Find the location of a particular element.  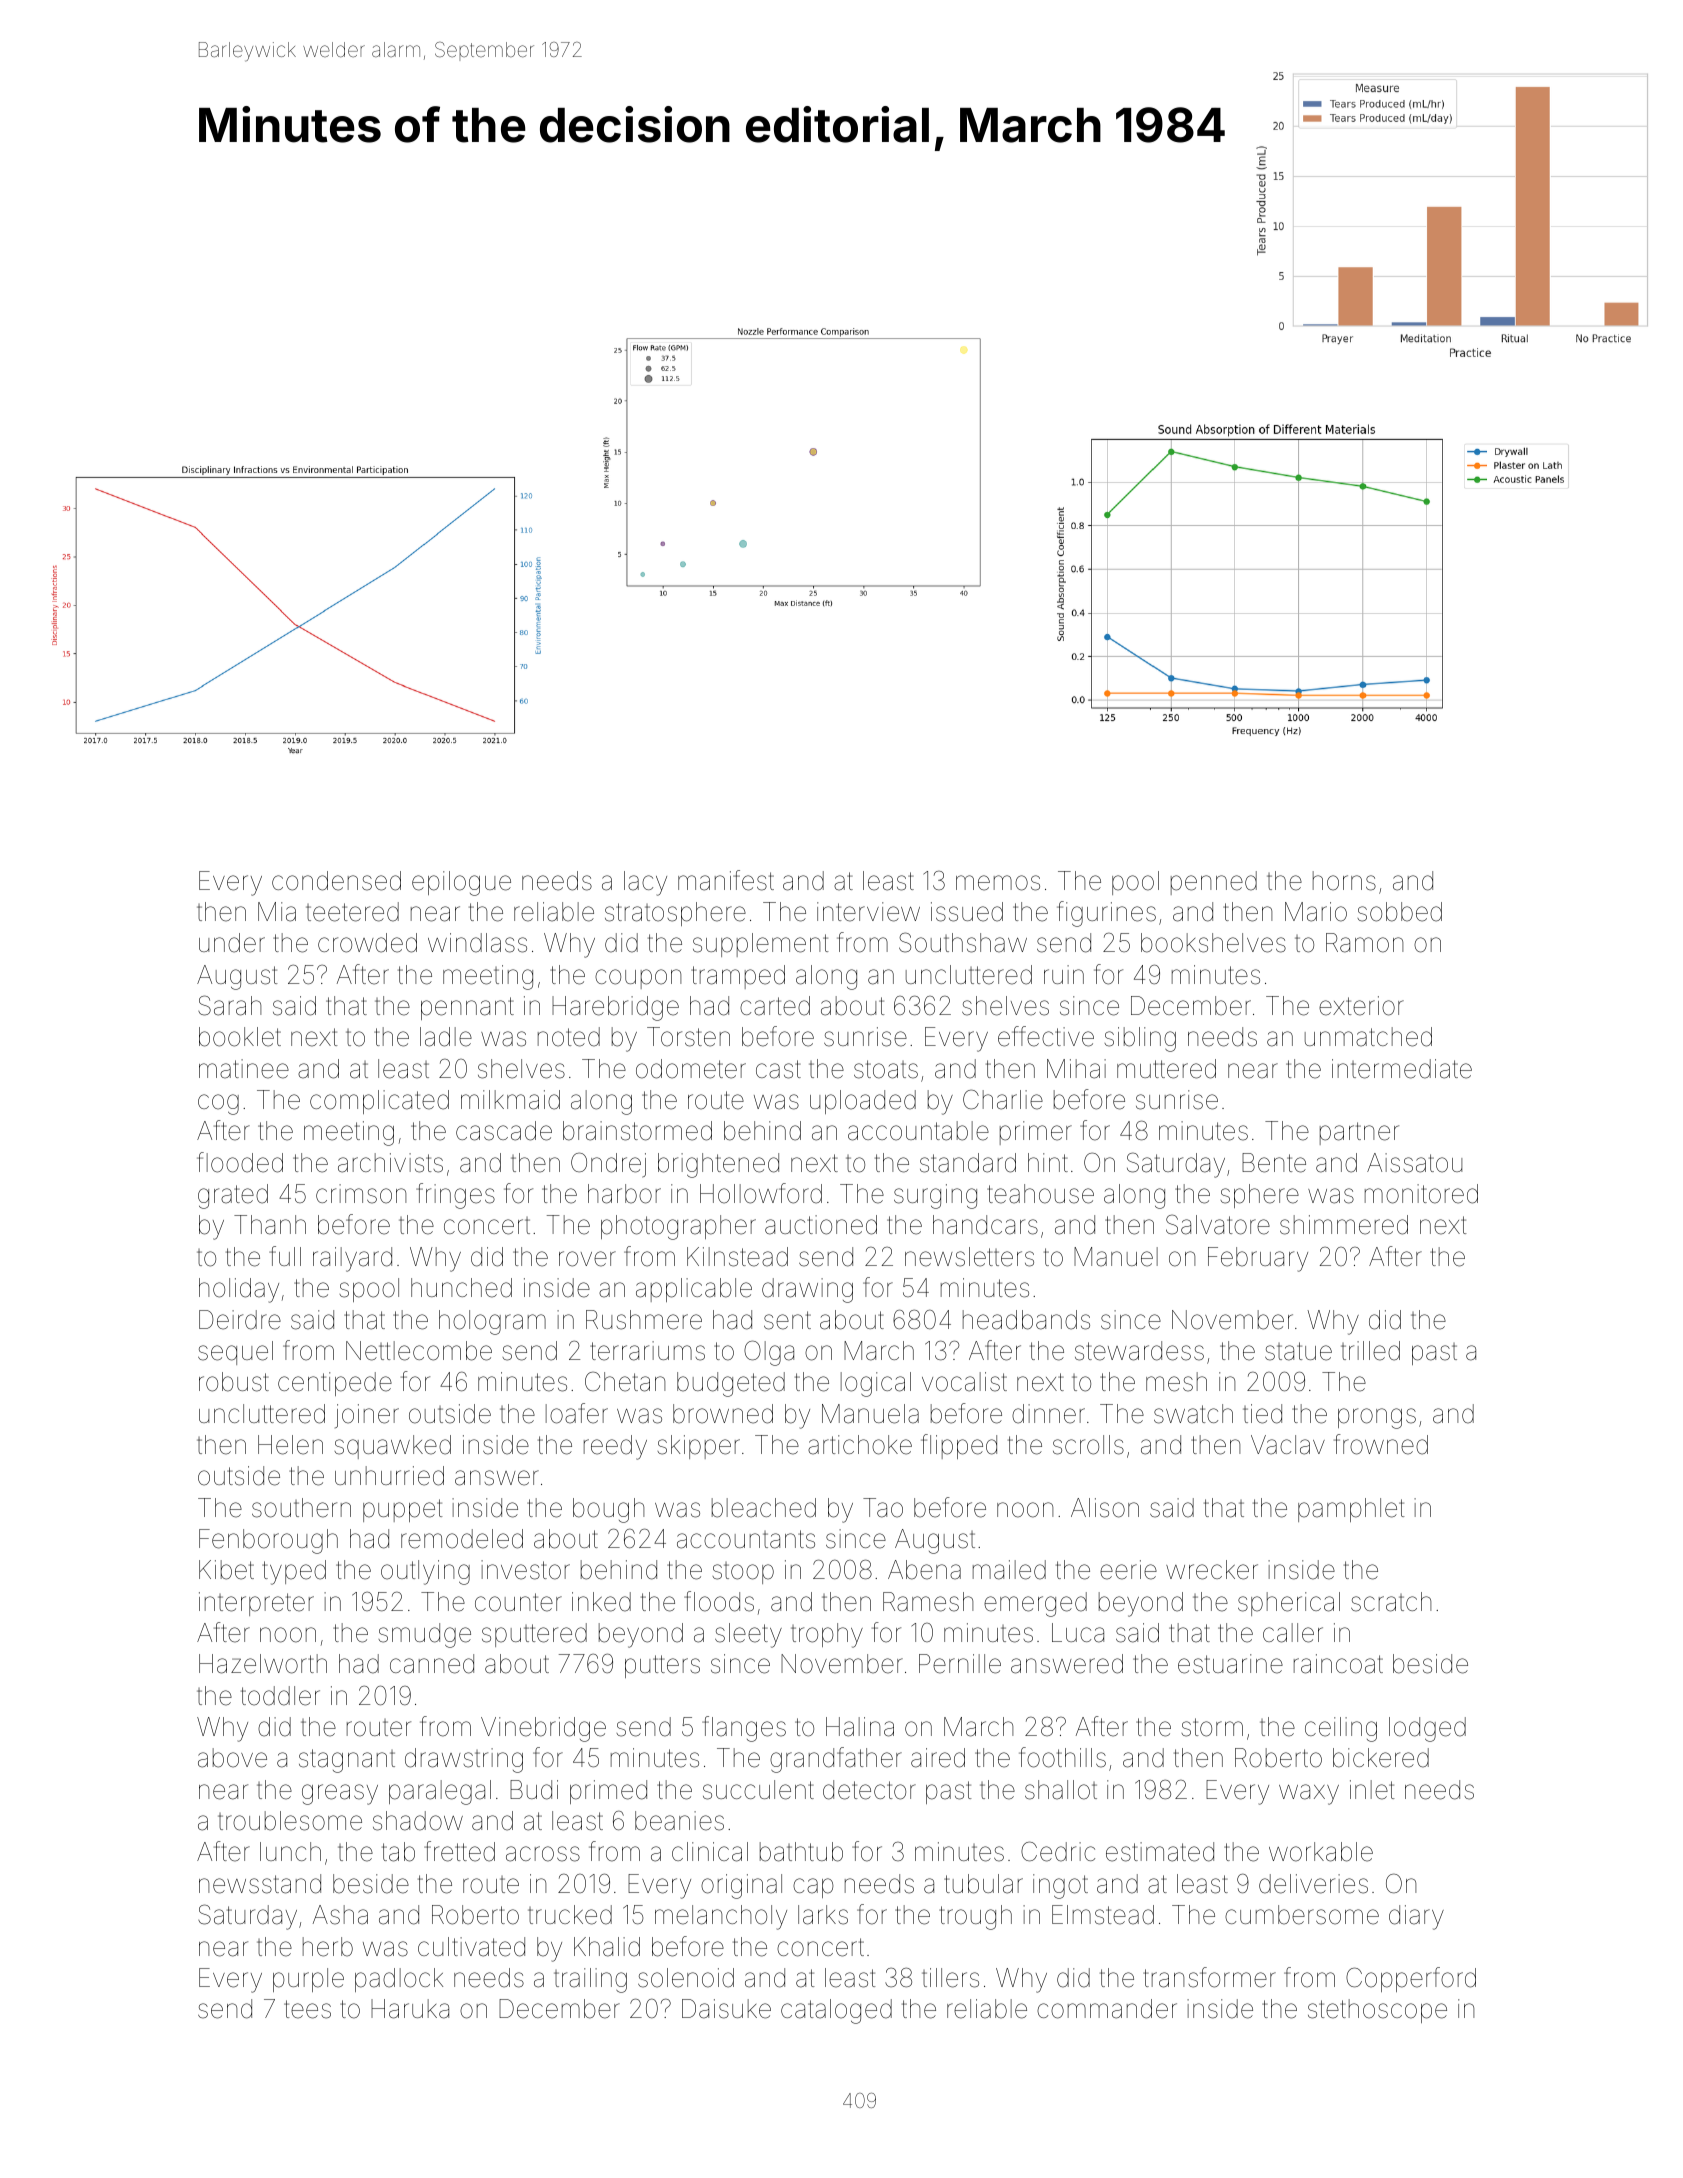

above is located at coordinates (232, 1758).
